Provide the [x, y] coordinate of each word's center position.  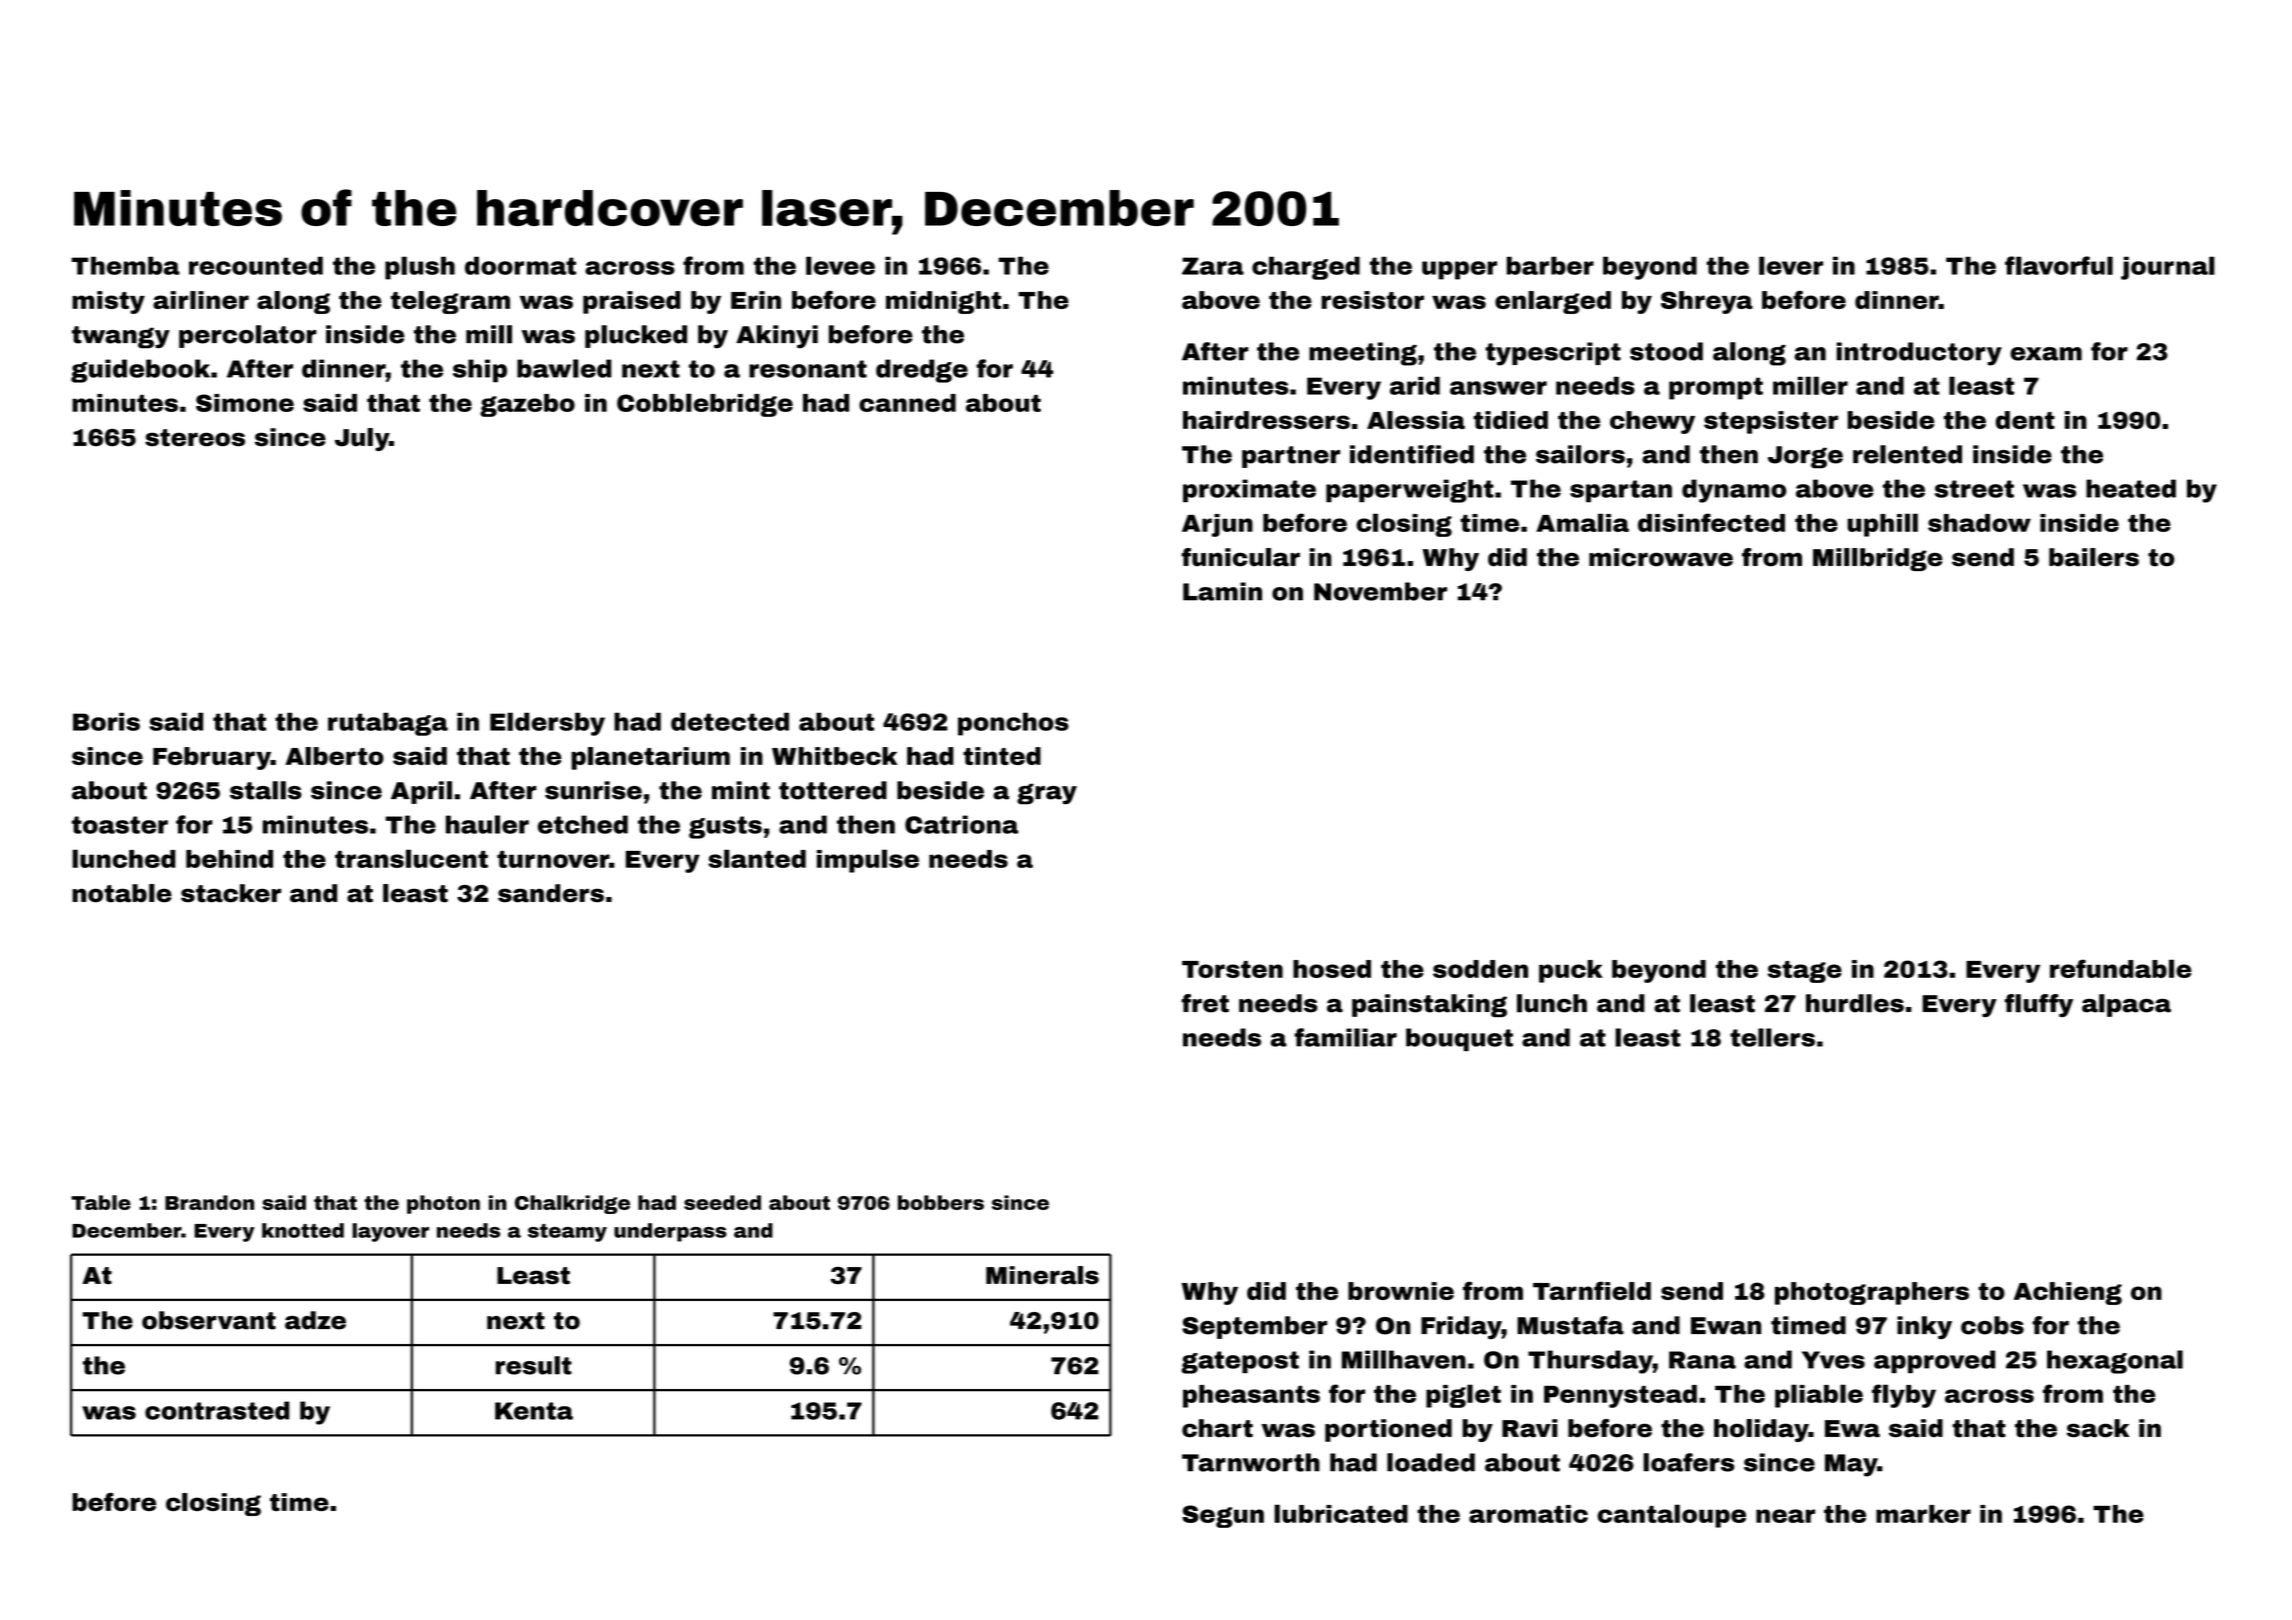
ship [480, 370]
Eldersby [547, 724]
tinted [1002, 756]
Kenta [534, 1411]
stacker [231, 893]
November [1380, 591]
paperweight [1410, 491]
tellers [1772, 1037]
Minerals [1042, 1275]
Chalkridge [572, 1204]
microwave [1661, 557]
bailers [2094, 557]
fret [1205, 1003]
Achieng [2068, 1293]
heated [2131, 488]
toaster [120, 825]
